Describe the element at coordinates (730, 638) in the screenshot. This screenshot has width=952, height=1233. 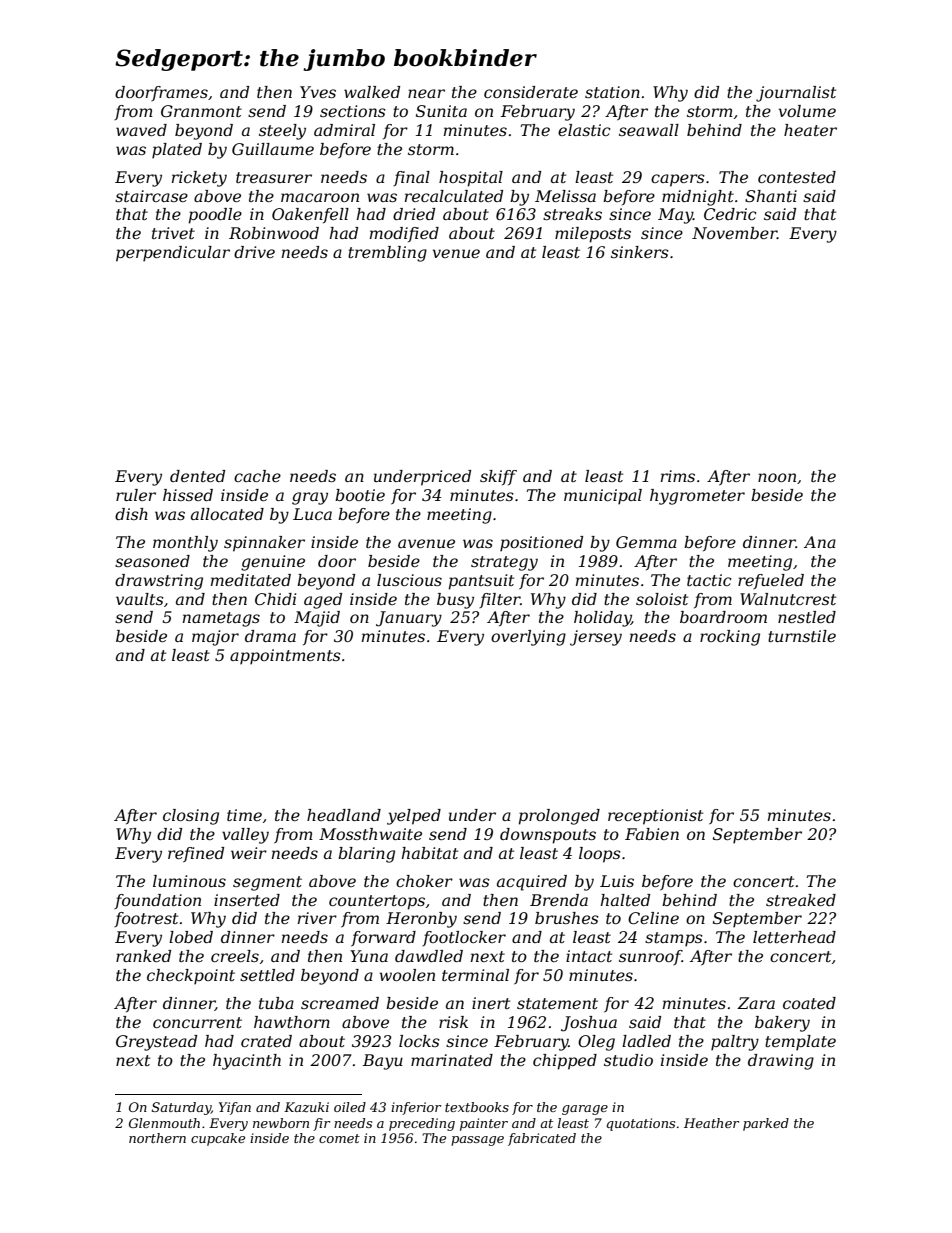
I see `rocking` at that location.
